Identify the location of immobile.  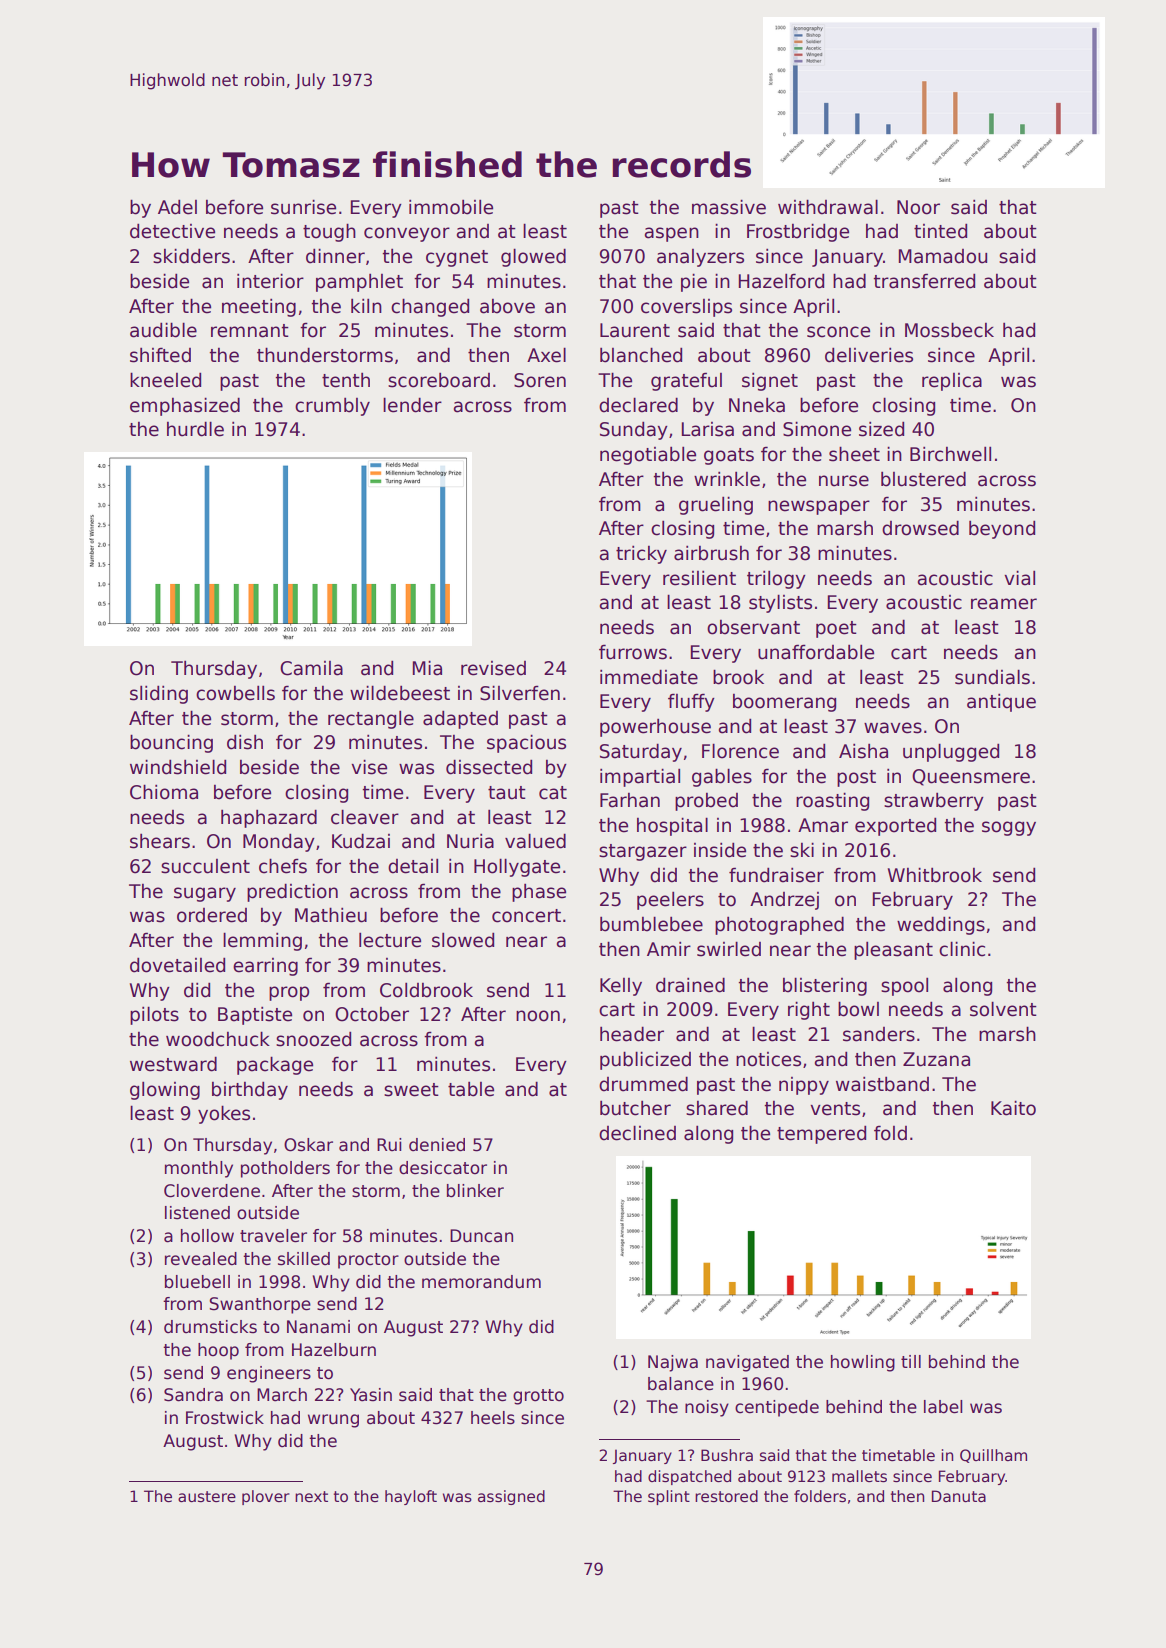
(451, 207).
